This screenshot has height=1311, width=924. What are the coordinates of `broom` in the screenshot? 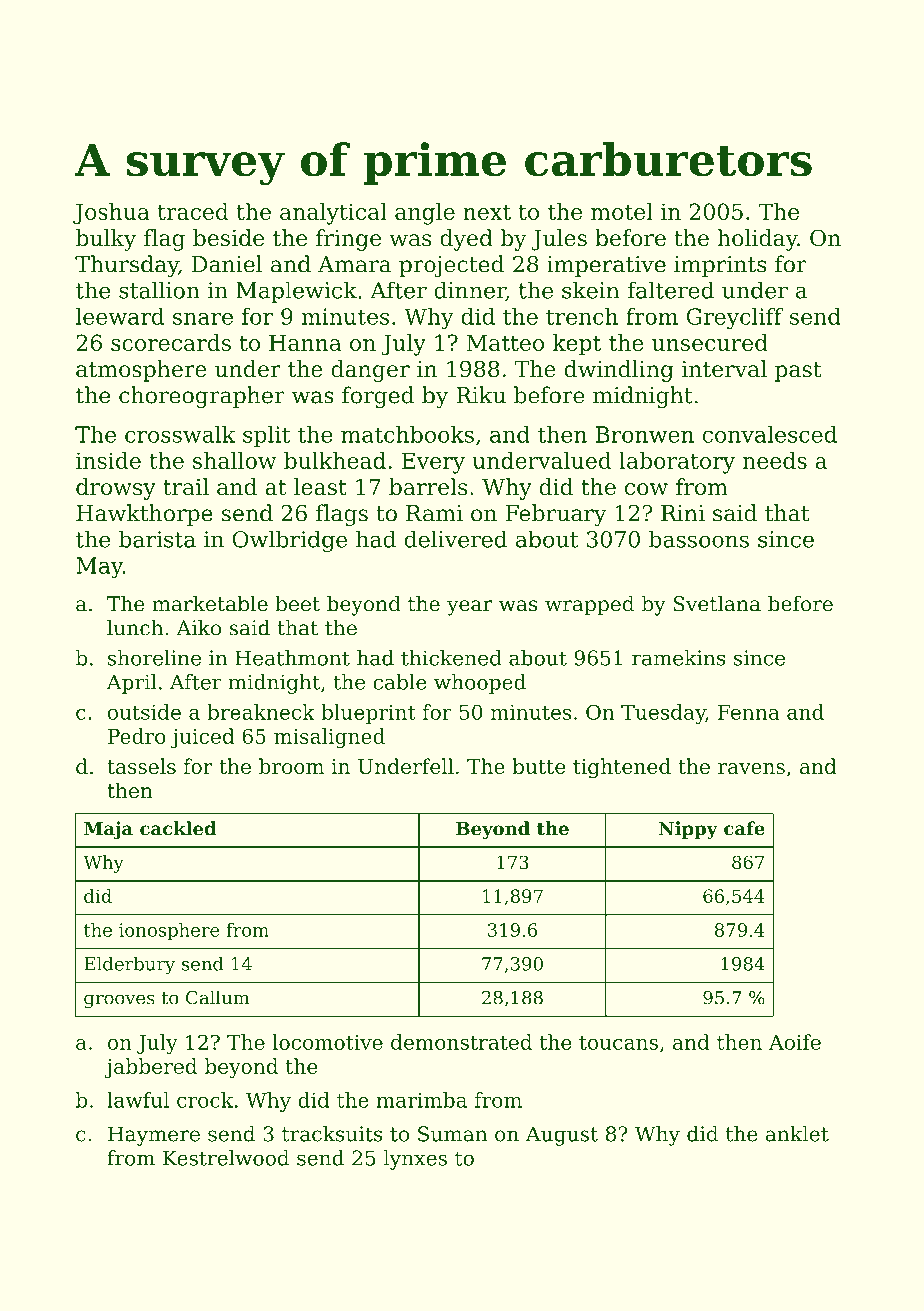 It's located at (291, 766).
